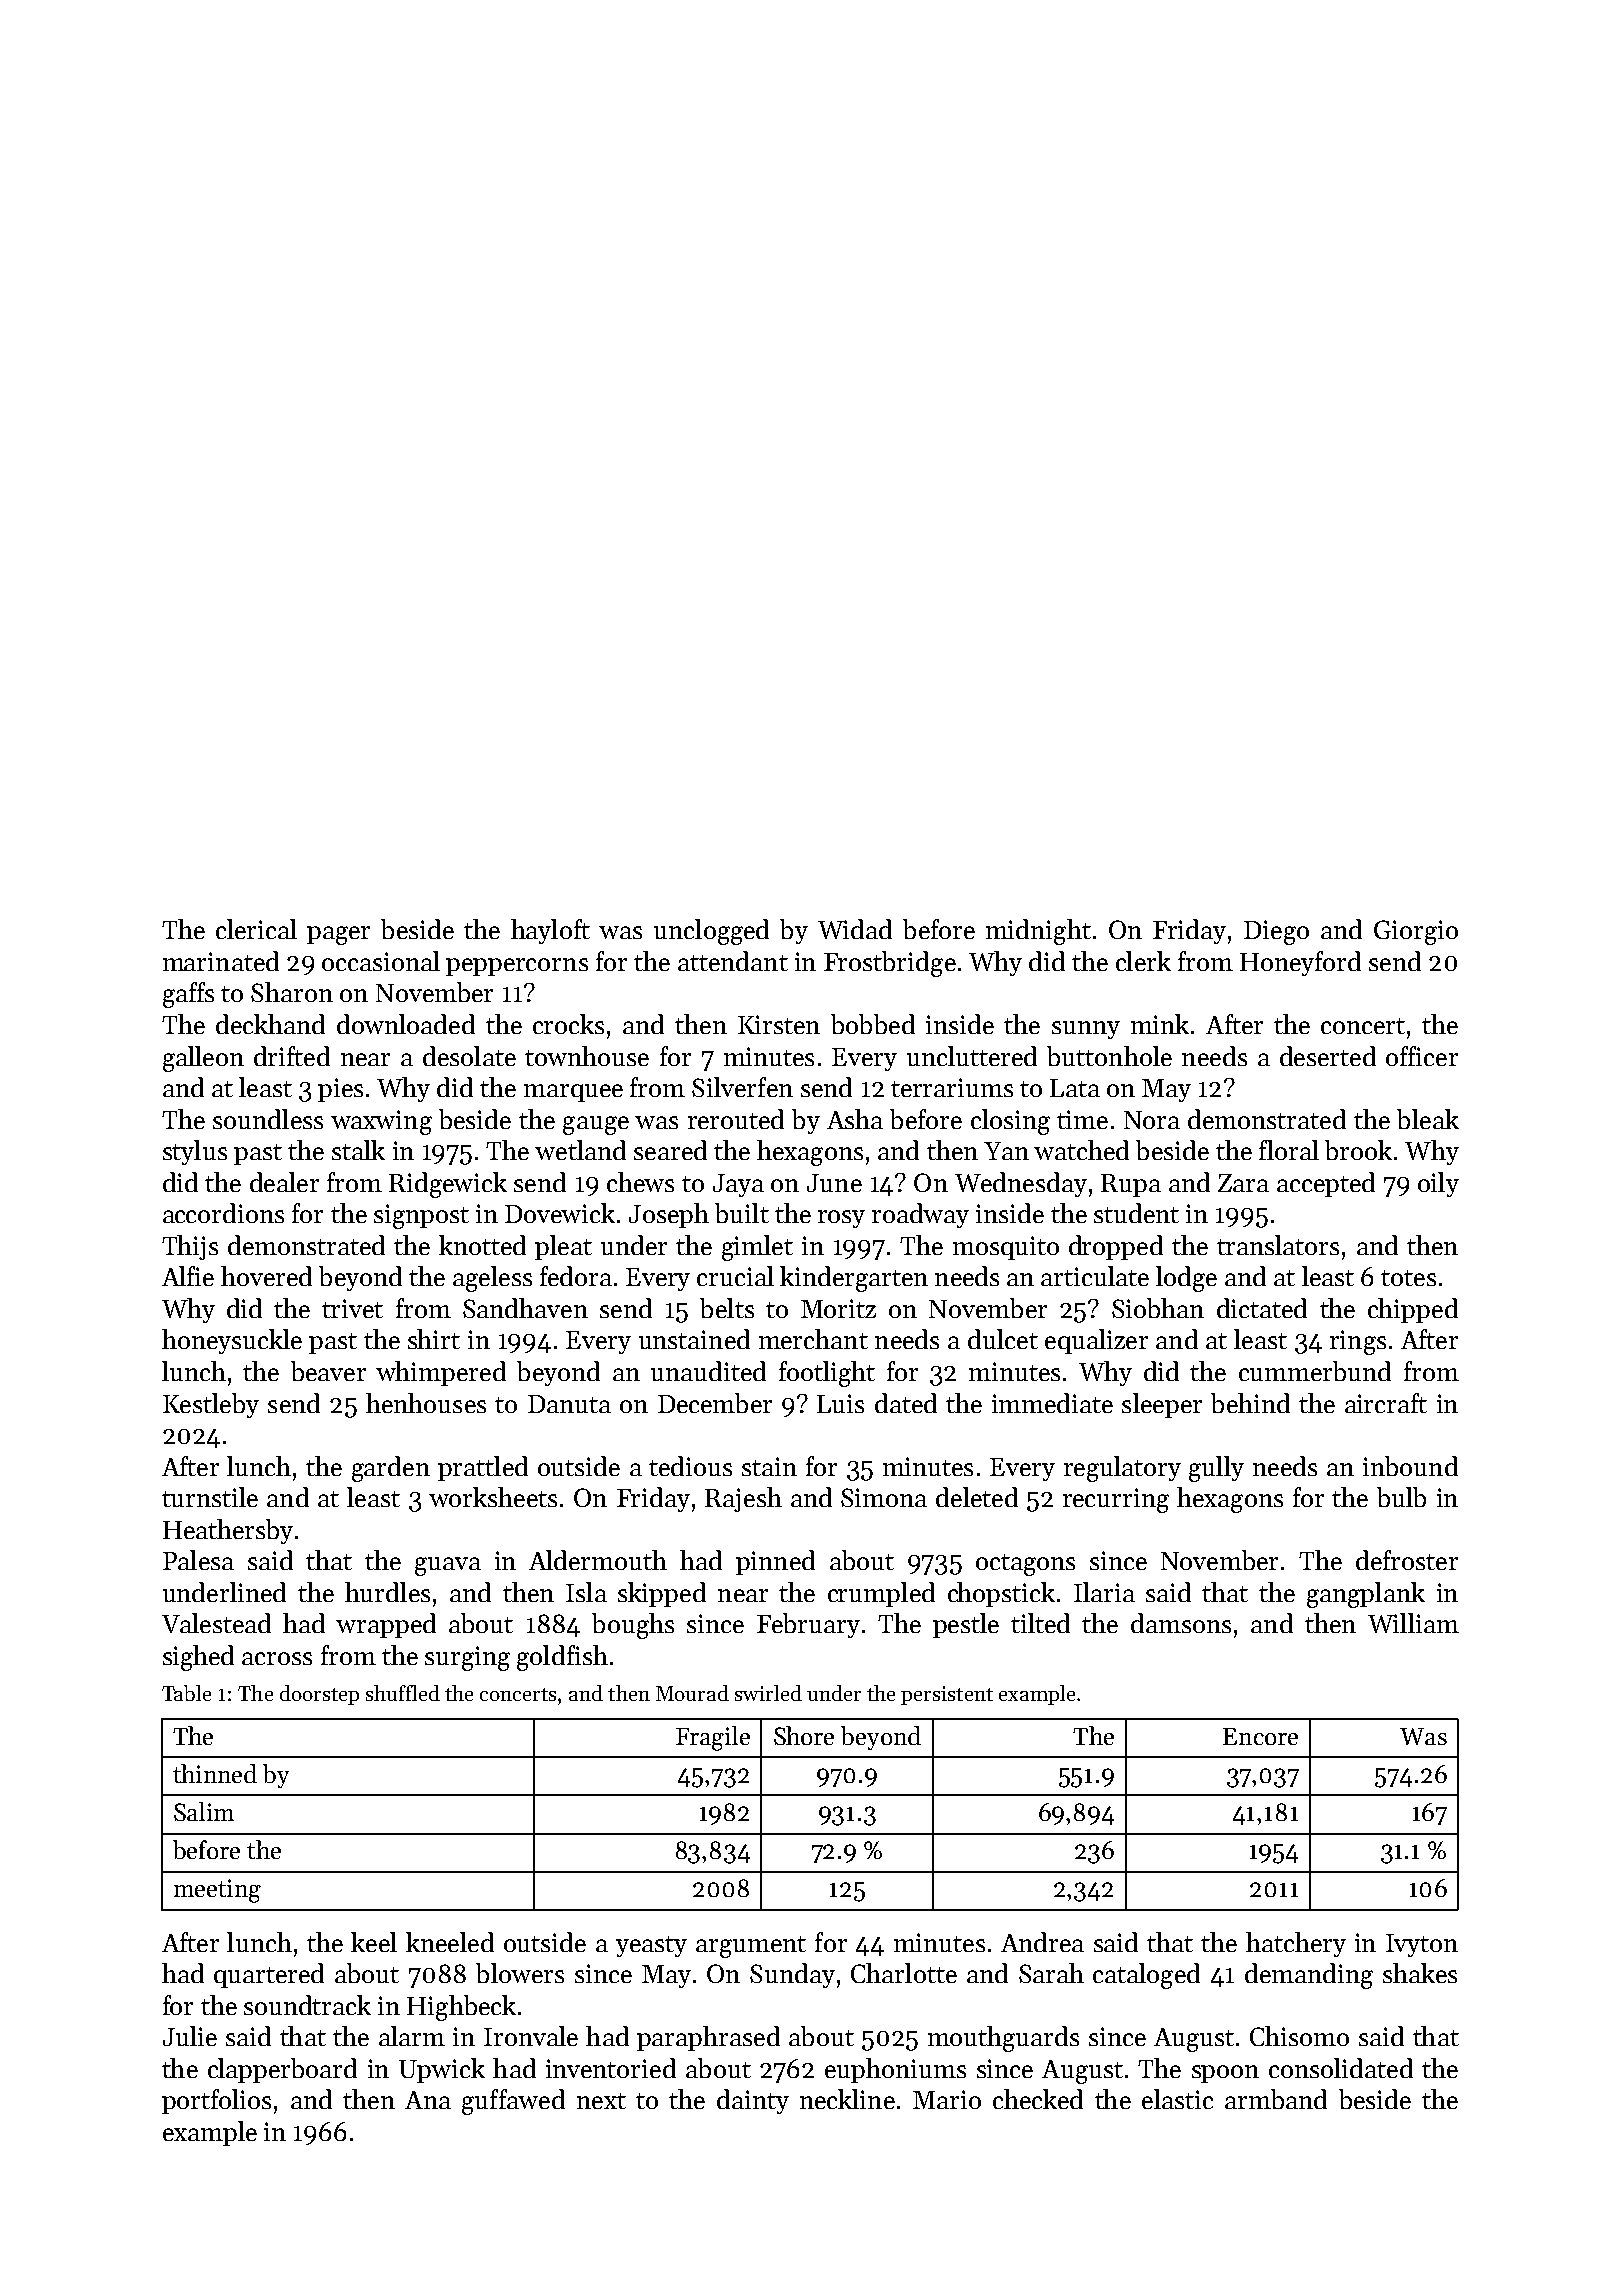 The width and height of the page is (1620, 2292). What do you see at coordinates (513, 2102) in the page?
I see `guffawed` at bounding box center [513, 2102].
